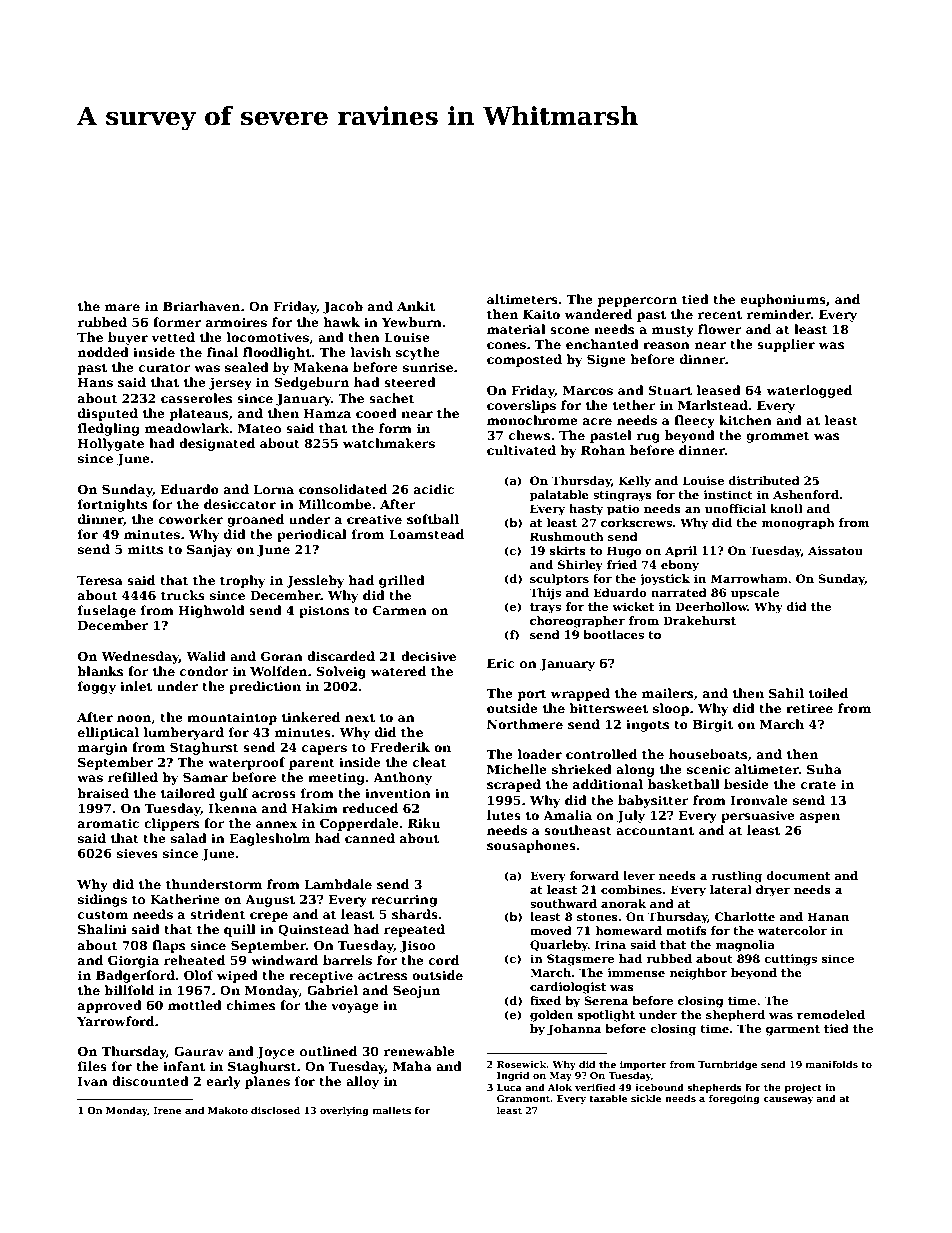  I want to click on recurring, so click(404, 900).
